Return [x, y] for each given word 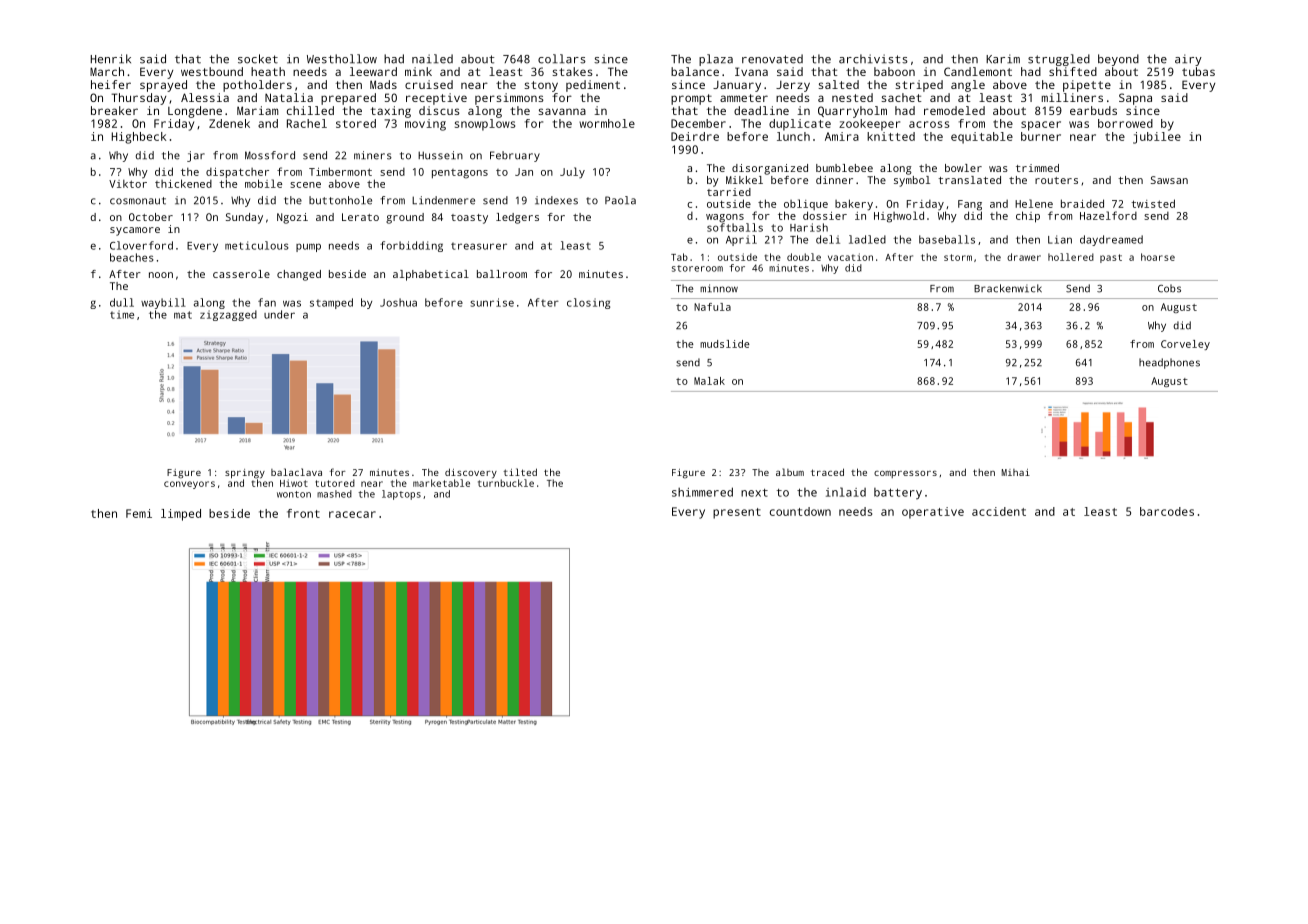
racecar [352, 514]
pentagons [460, 174]
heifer [111, 84]
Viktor [128, 184]
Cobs [1169, 288]
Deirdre [695, 136]
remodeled [954, 110]
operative [933, 513]
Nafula [712, 307]
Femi [139, 513]
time [122, 314]
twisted [1153, 203]
